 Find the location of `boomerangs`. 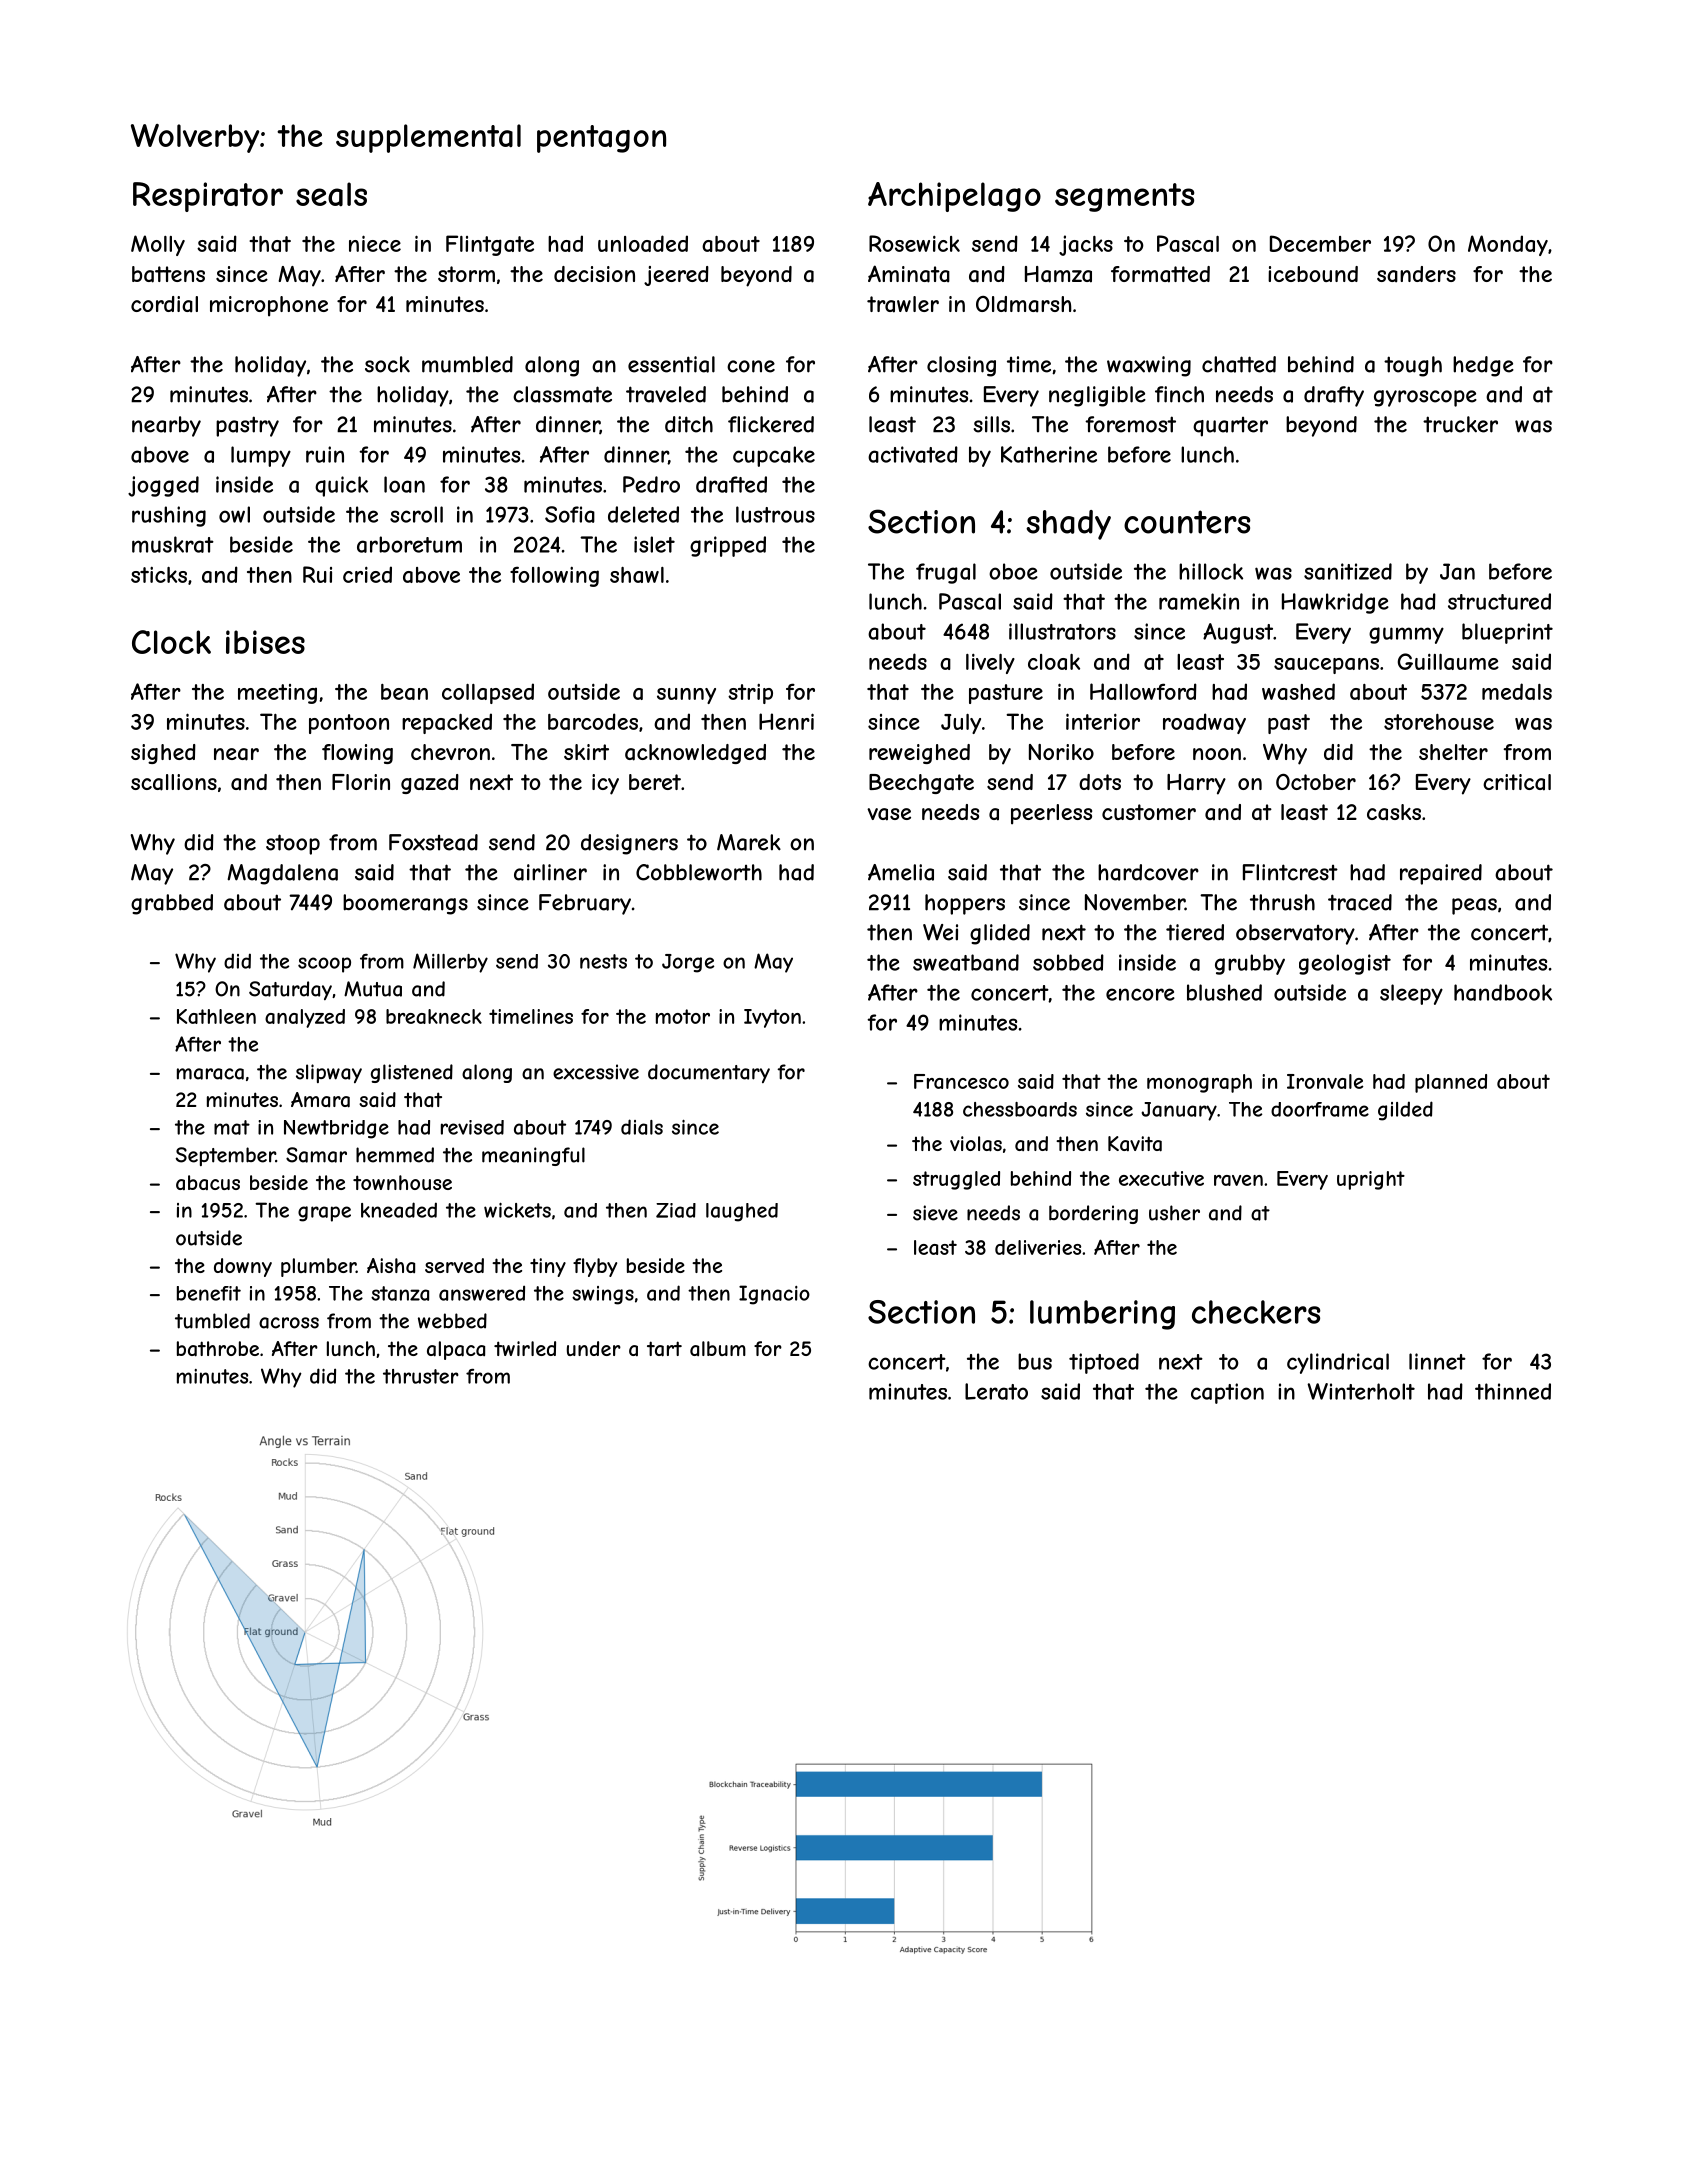

boomerangs is located at coordinates (405, 904).
